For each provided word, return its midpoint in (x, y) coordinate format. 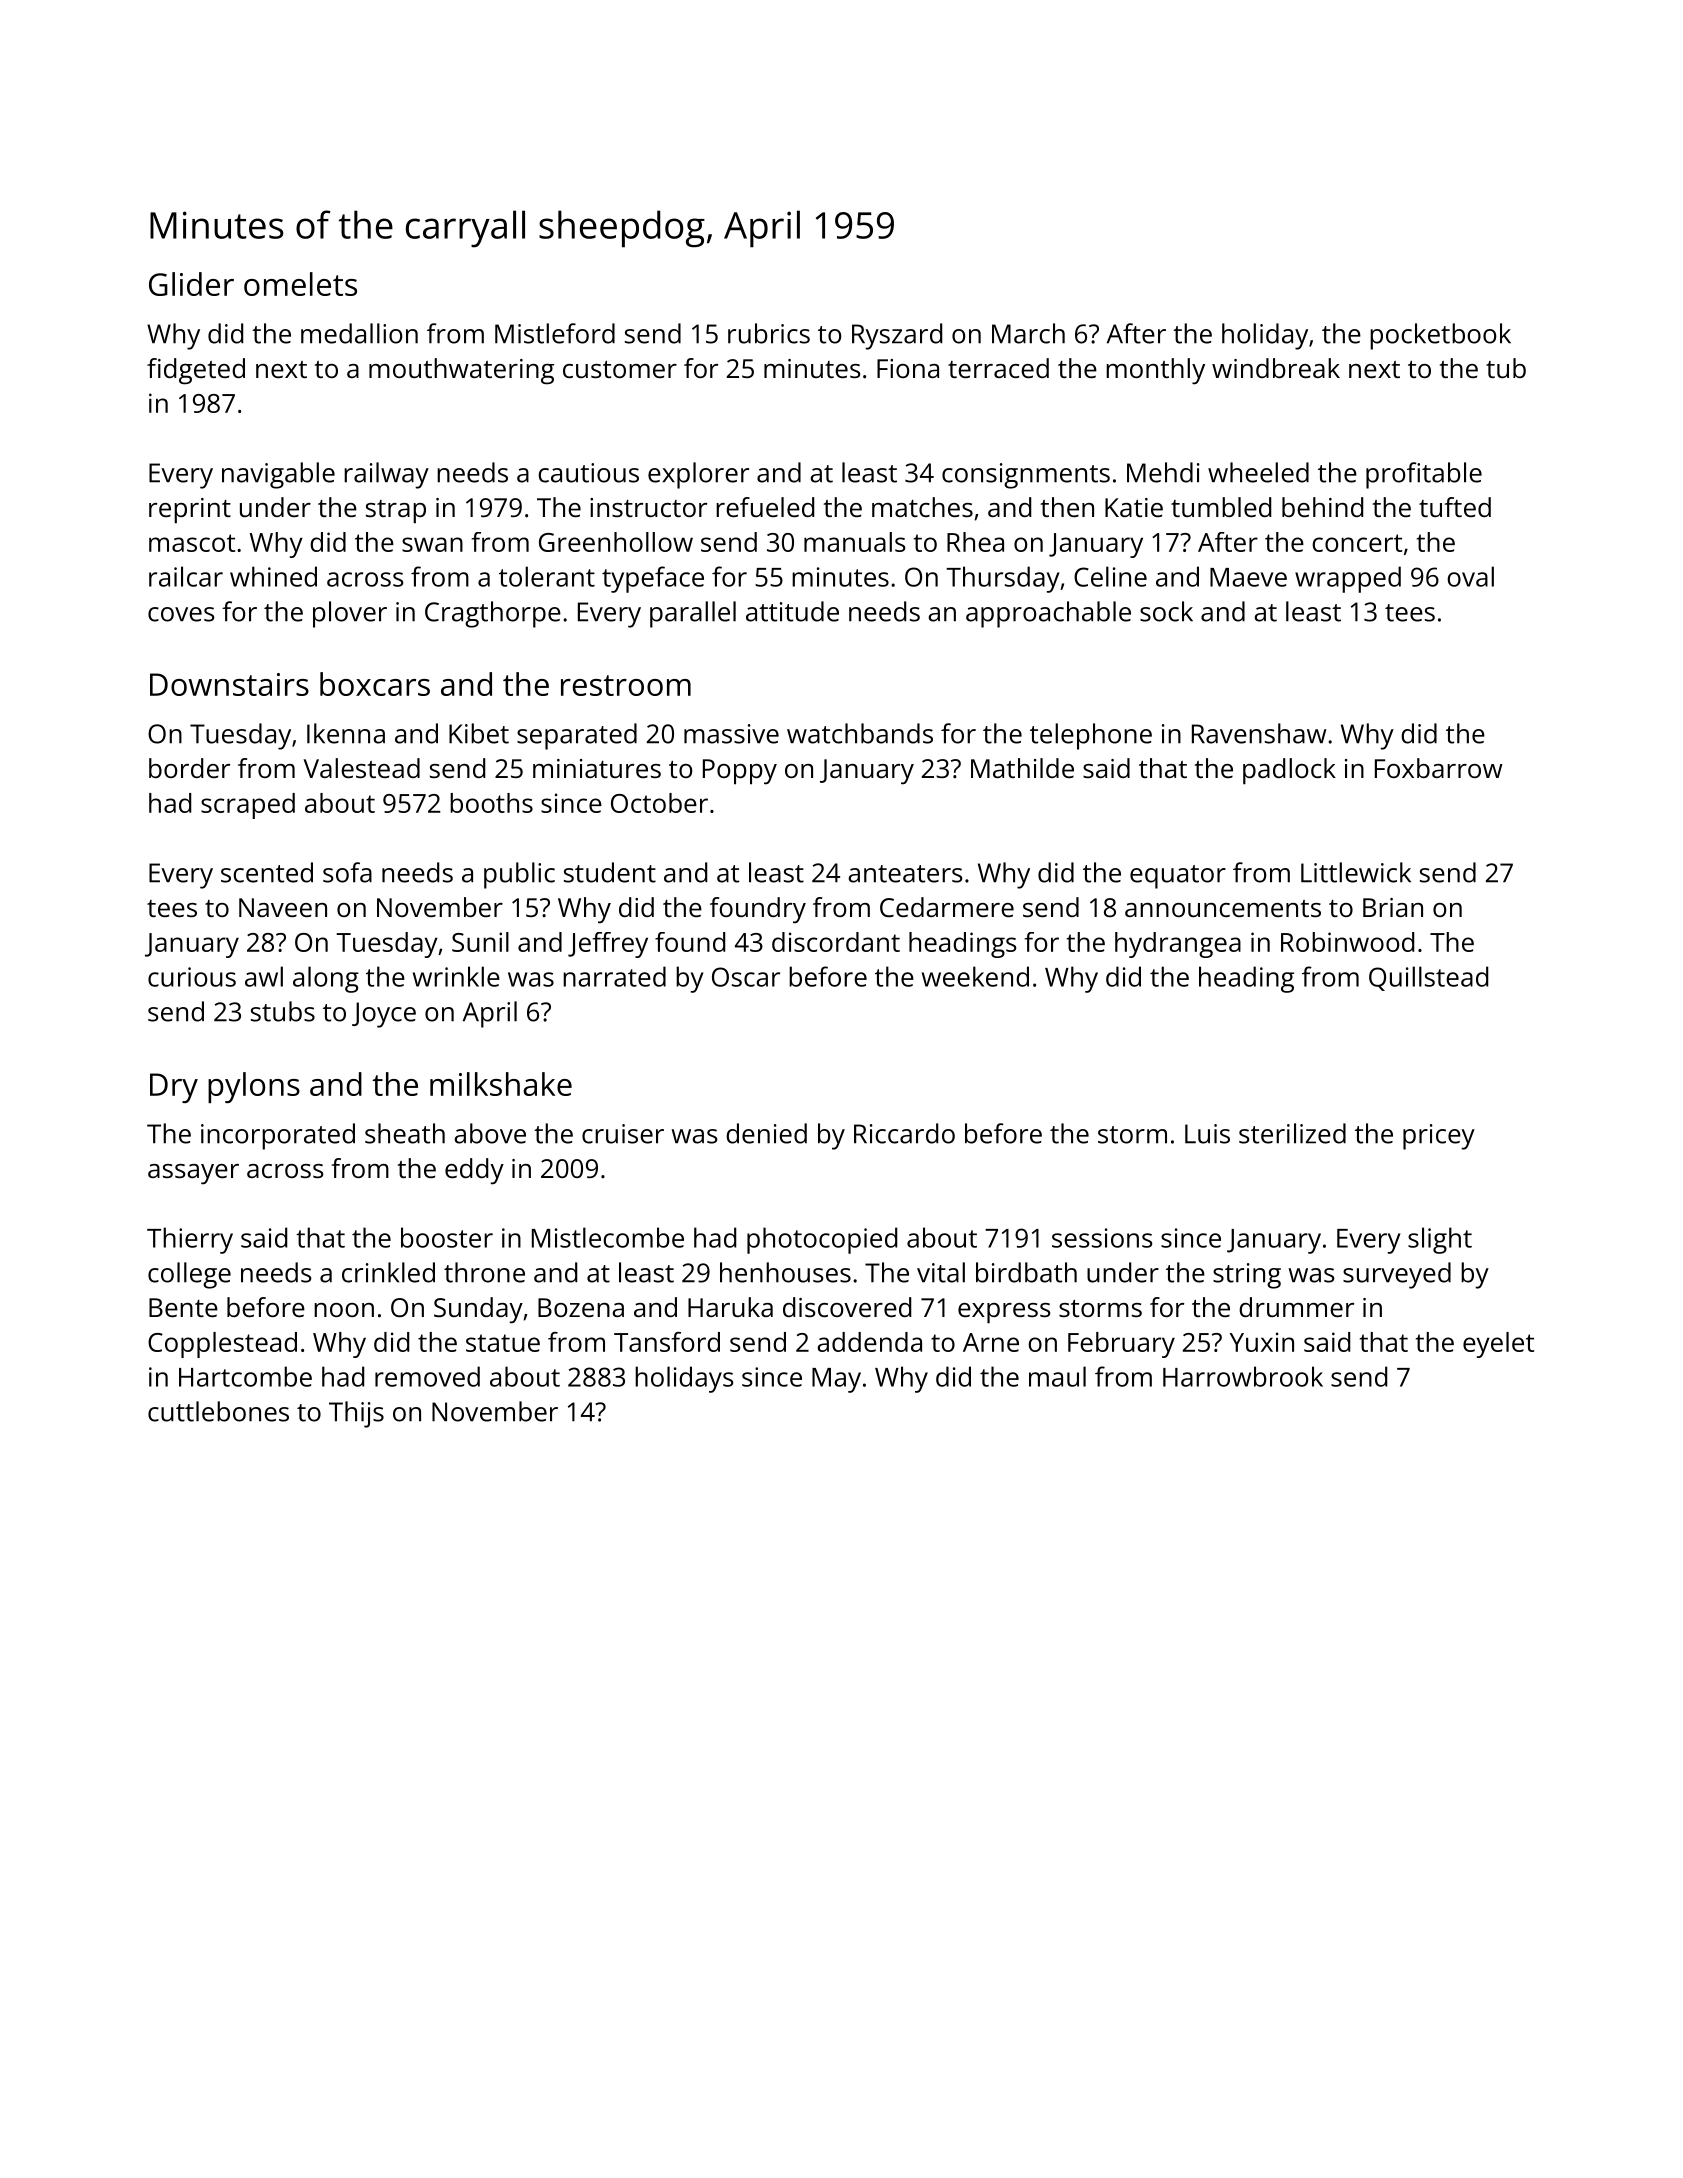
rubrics (769, 333)
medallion (359, 333)
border (189, 768)
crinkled (388, 1272)
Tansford (667, 1342)
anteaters (905, 874)
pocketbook (1440, 336)
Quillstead (1428, 978)
